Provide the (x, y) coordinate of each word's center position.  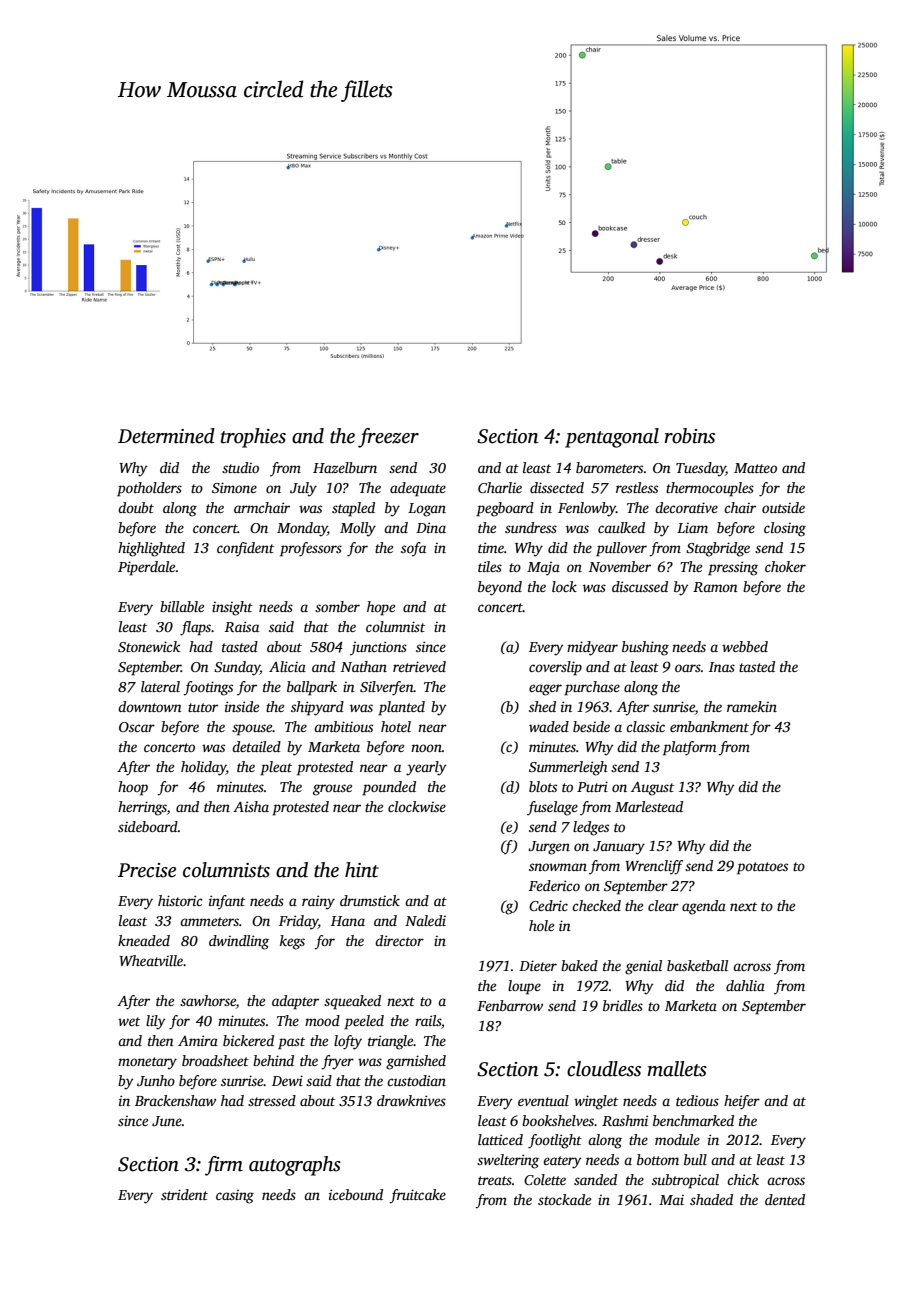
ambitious (343, 726)
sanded (595, 1179)
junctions (378, 648)
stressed (272, 1100)
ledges (591, 828)
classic (645, 726)
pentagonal (612, 438)
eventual (543, 1100)
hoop (133, 788)
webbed (745, 646)
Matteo (755, 468)
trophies (253, 438)
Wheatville (151, 960)
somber (337, 606)
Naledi (425, 920)
